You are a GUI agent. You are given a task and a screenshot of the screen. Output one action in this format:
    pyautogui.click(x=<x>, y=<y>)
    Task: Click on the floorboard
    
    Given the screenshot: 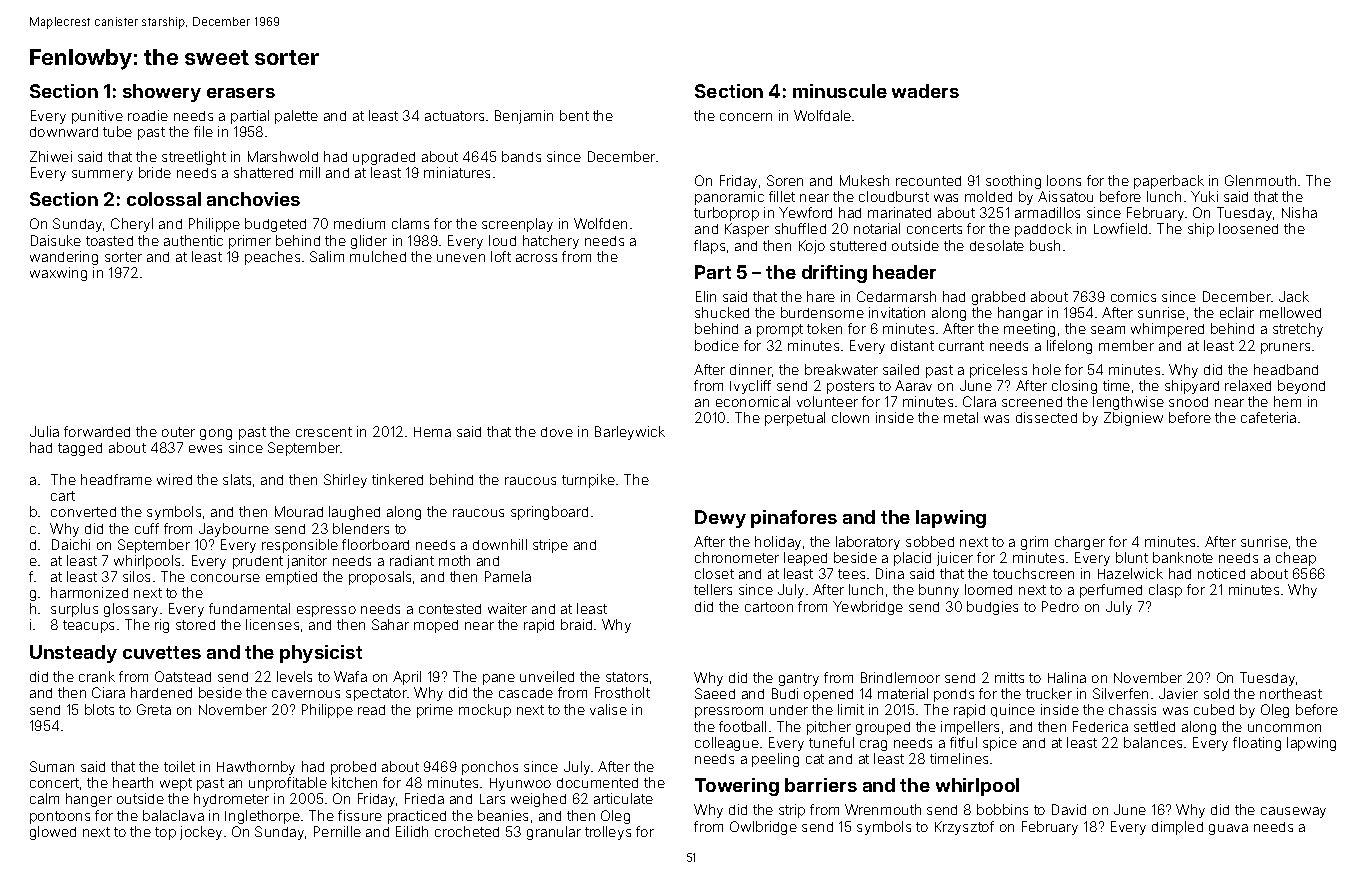 What is the action you would take?
    pyautogui.click(x=375, y=544)
